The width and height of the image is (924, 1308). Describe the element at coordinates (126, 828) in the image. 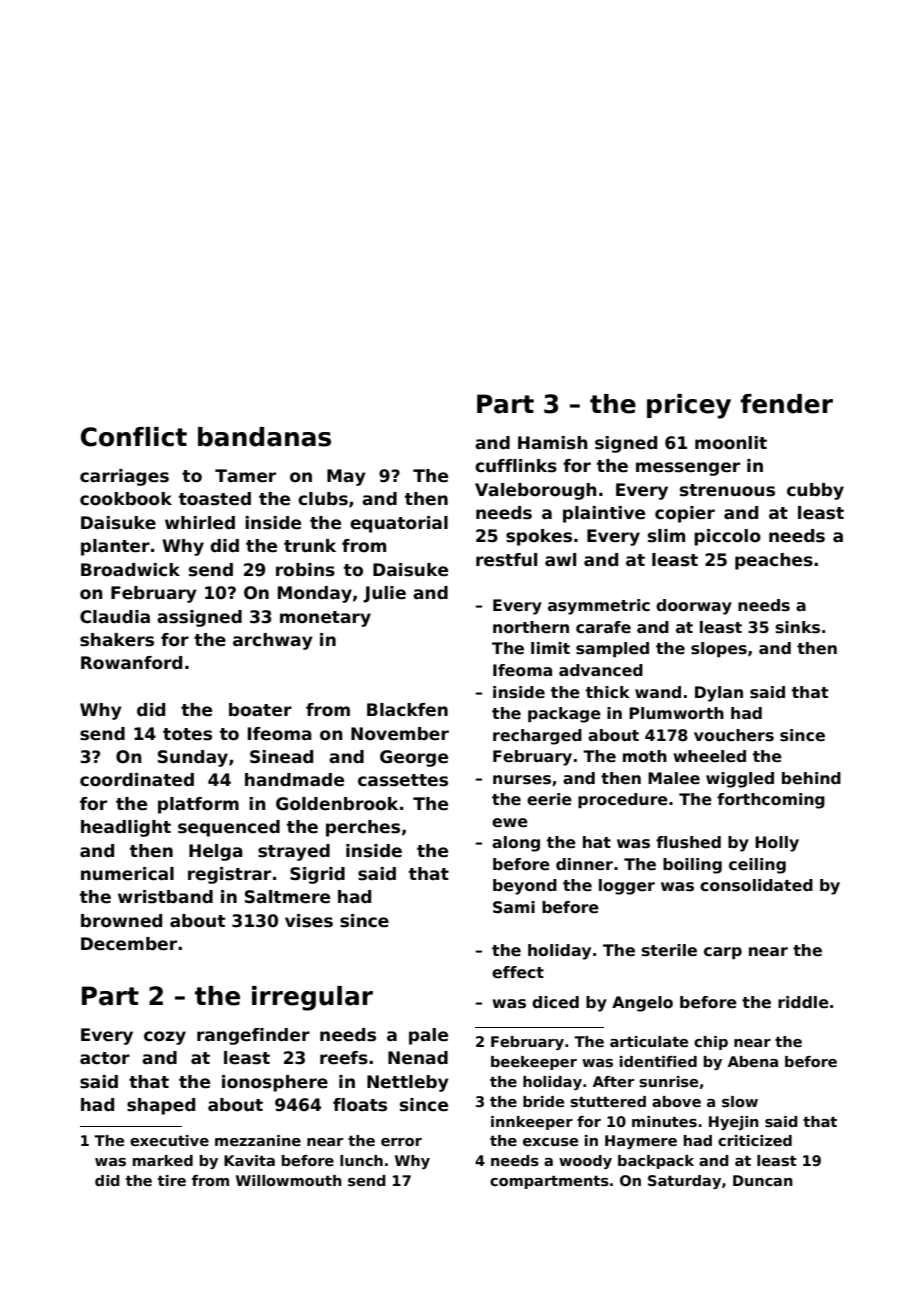

I see `headlight` at that location.
